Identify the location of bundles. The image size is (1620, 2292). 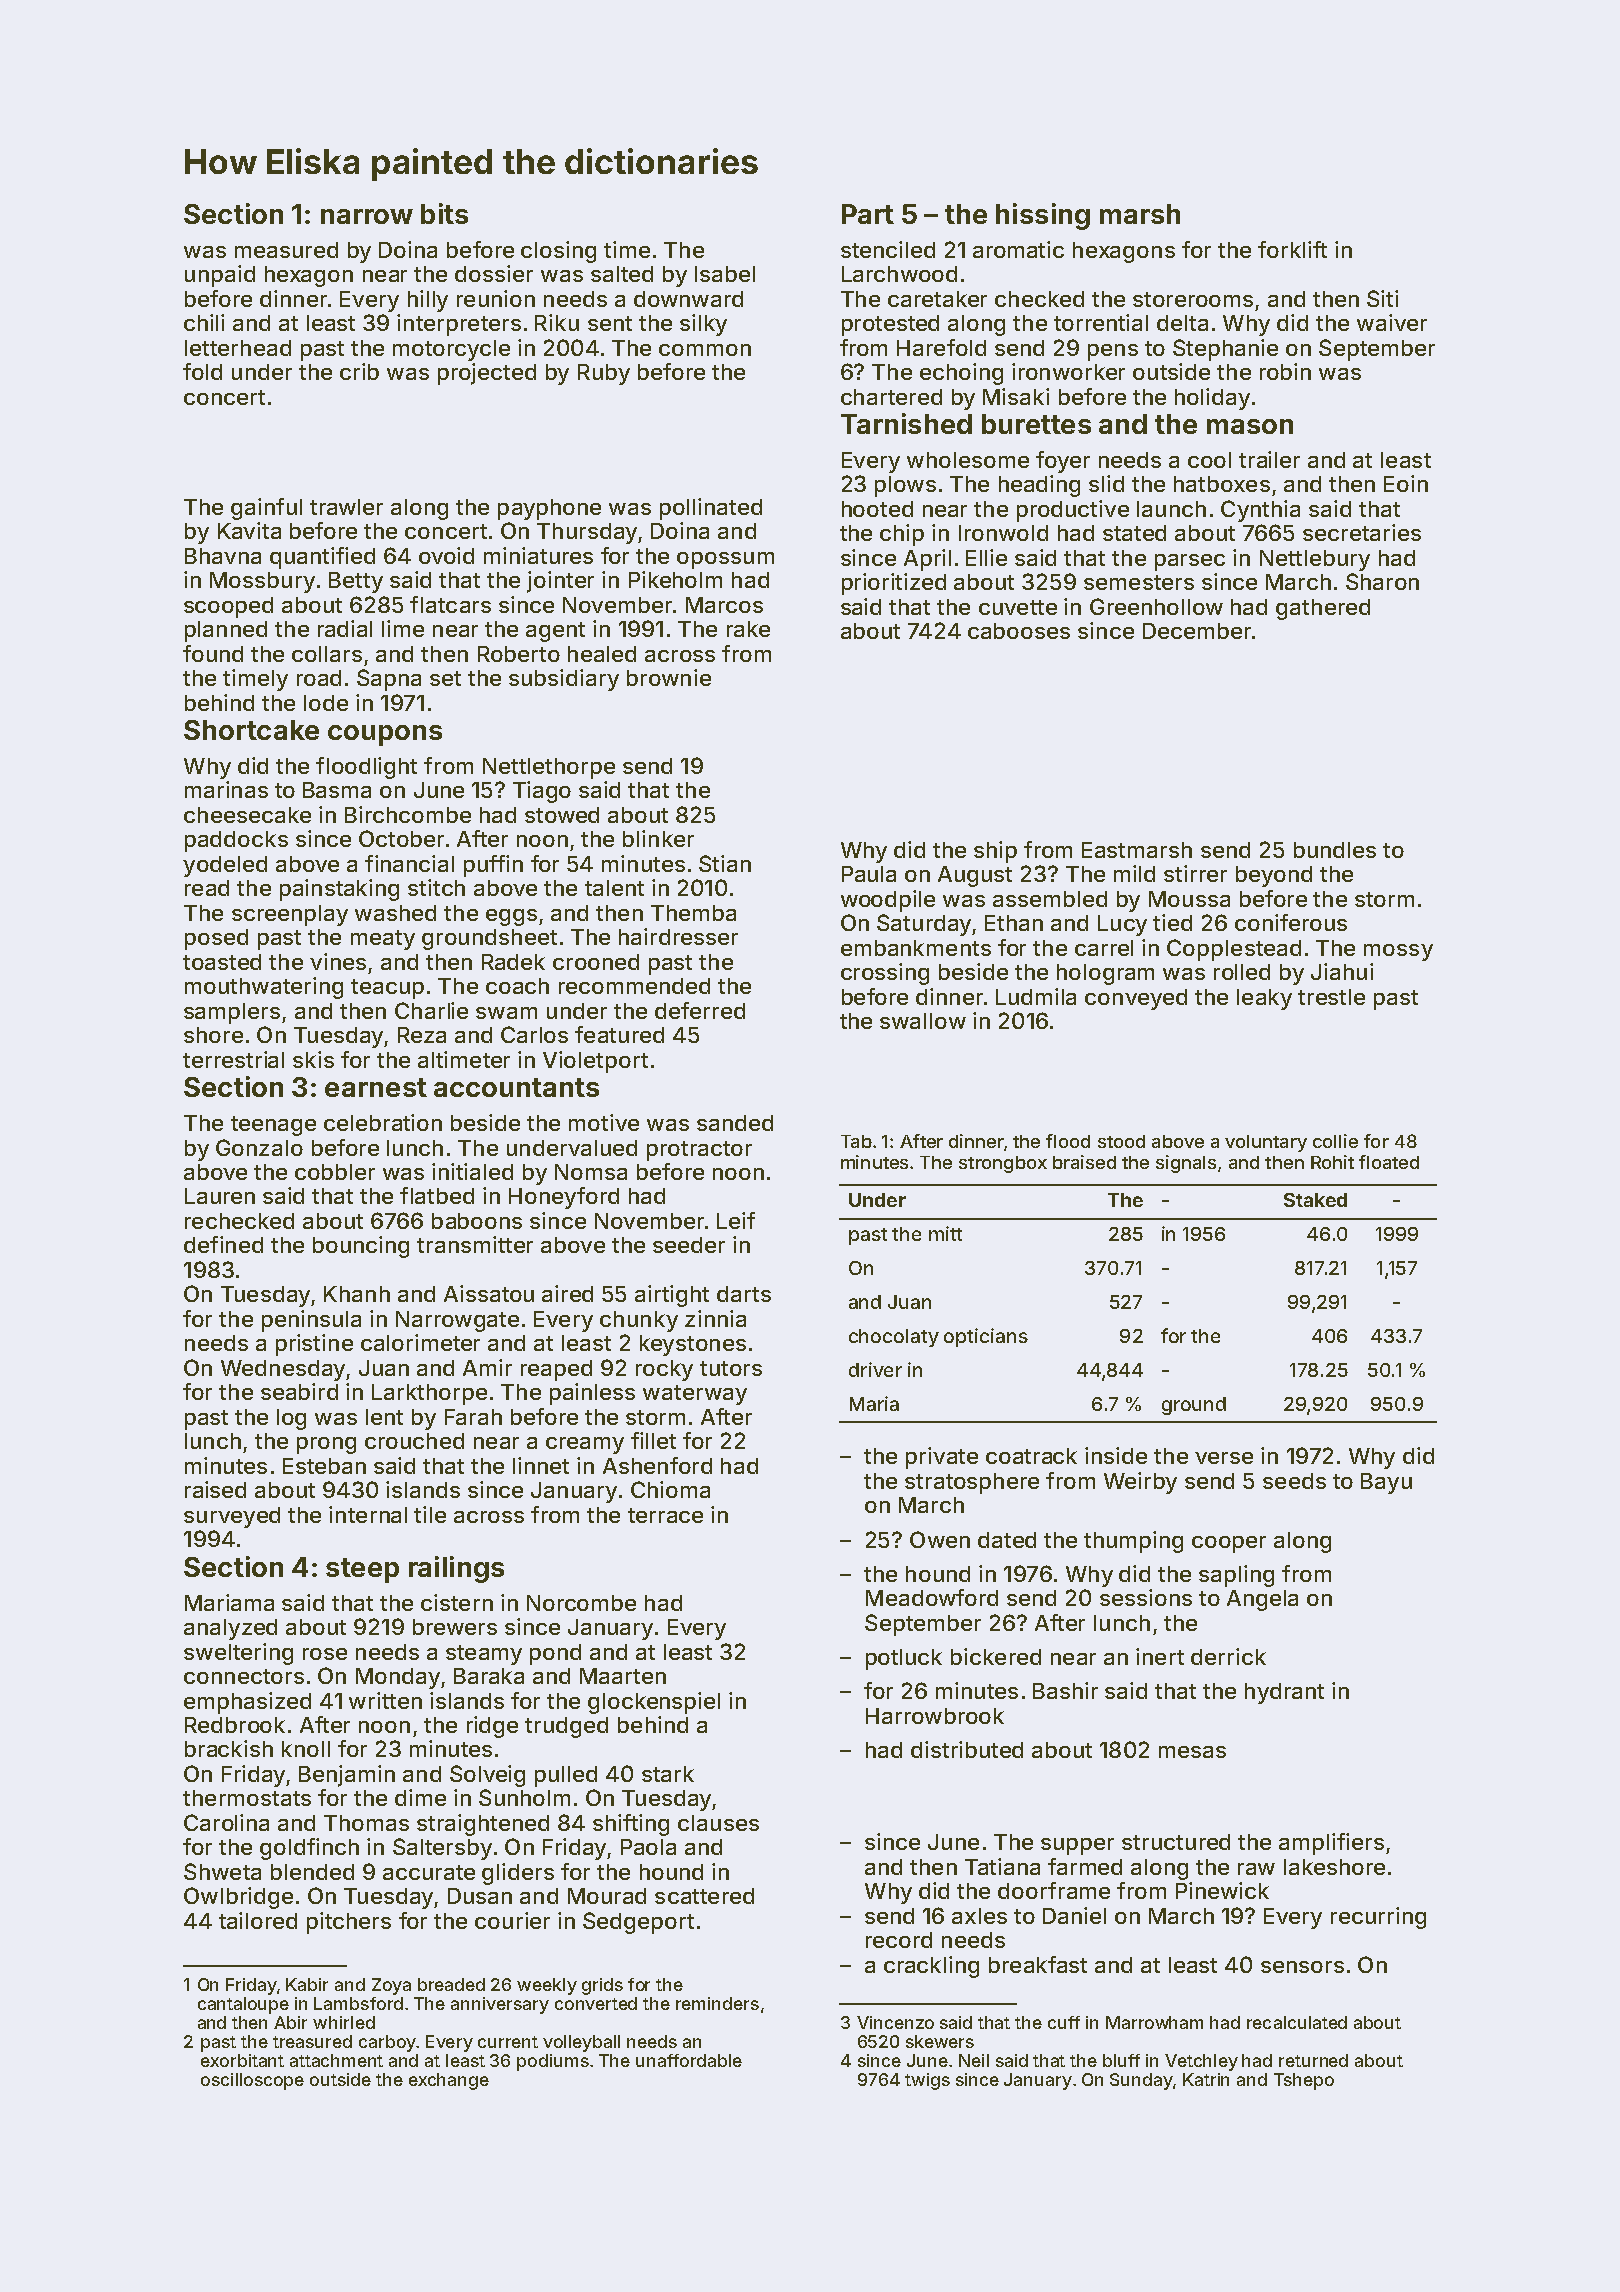
(1335, 850).
